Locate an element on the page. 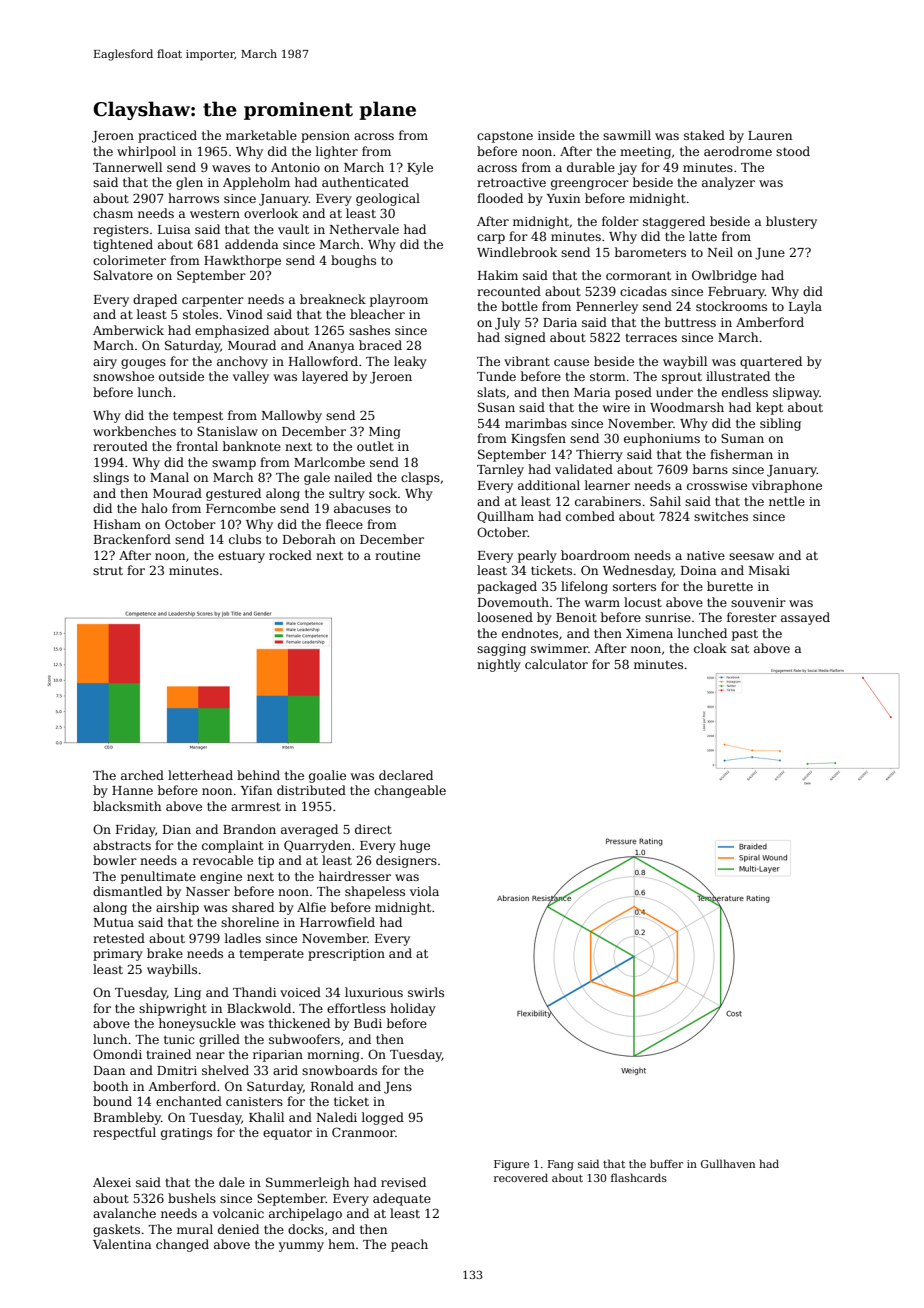 The height and width of the document is (1308, 924). changed is located at coordinates (182, 1245).
